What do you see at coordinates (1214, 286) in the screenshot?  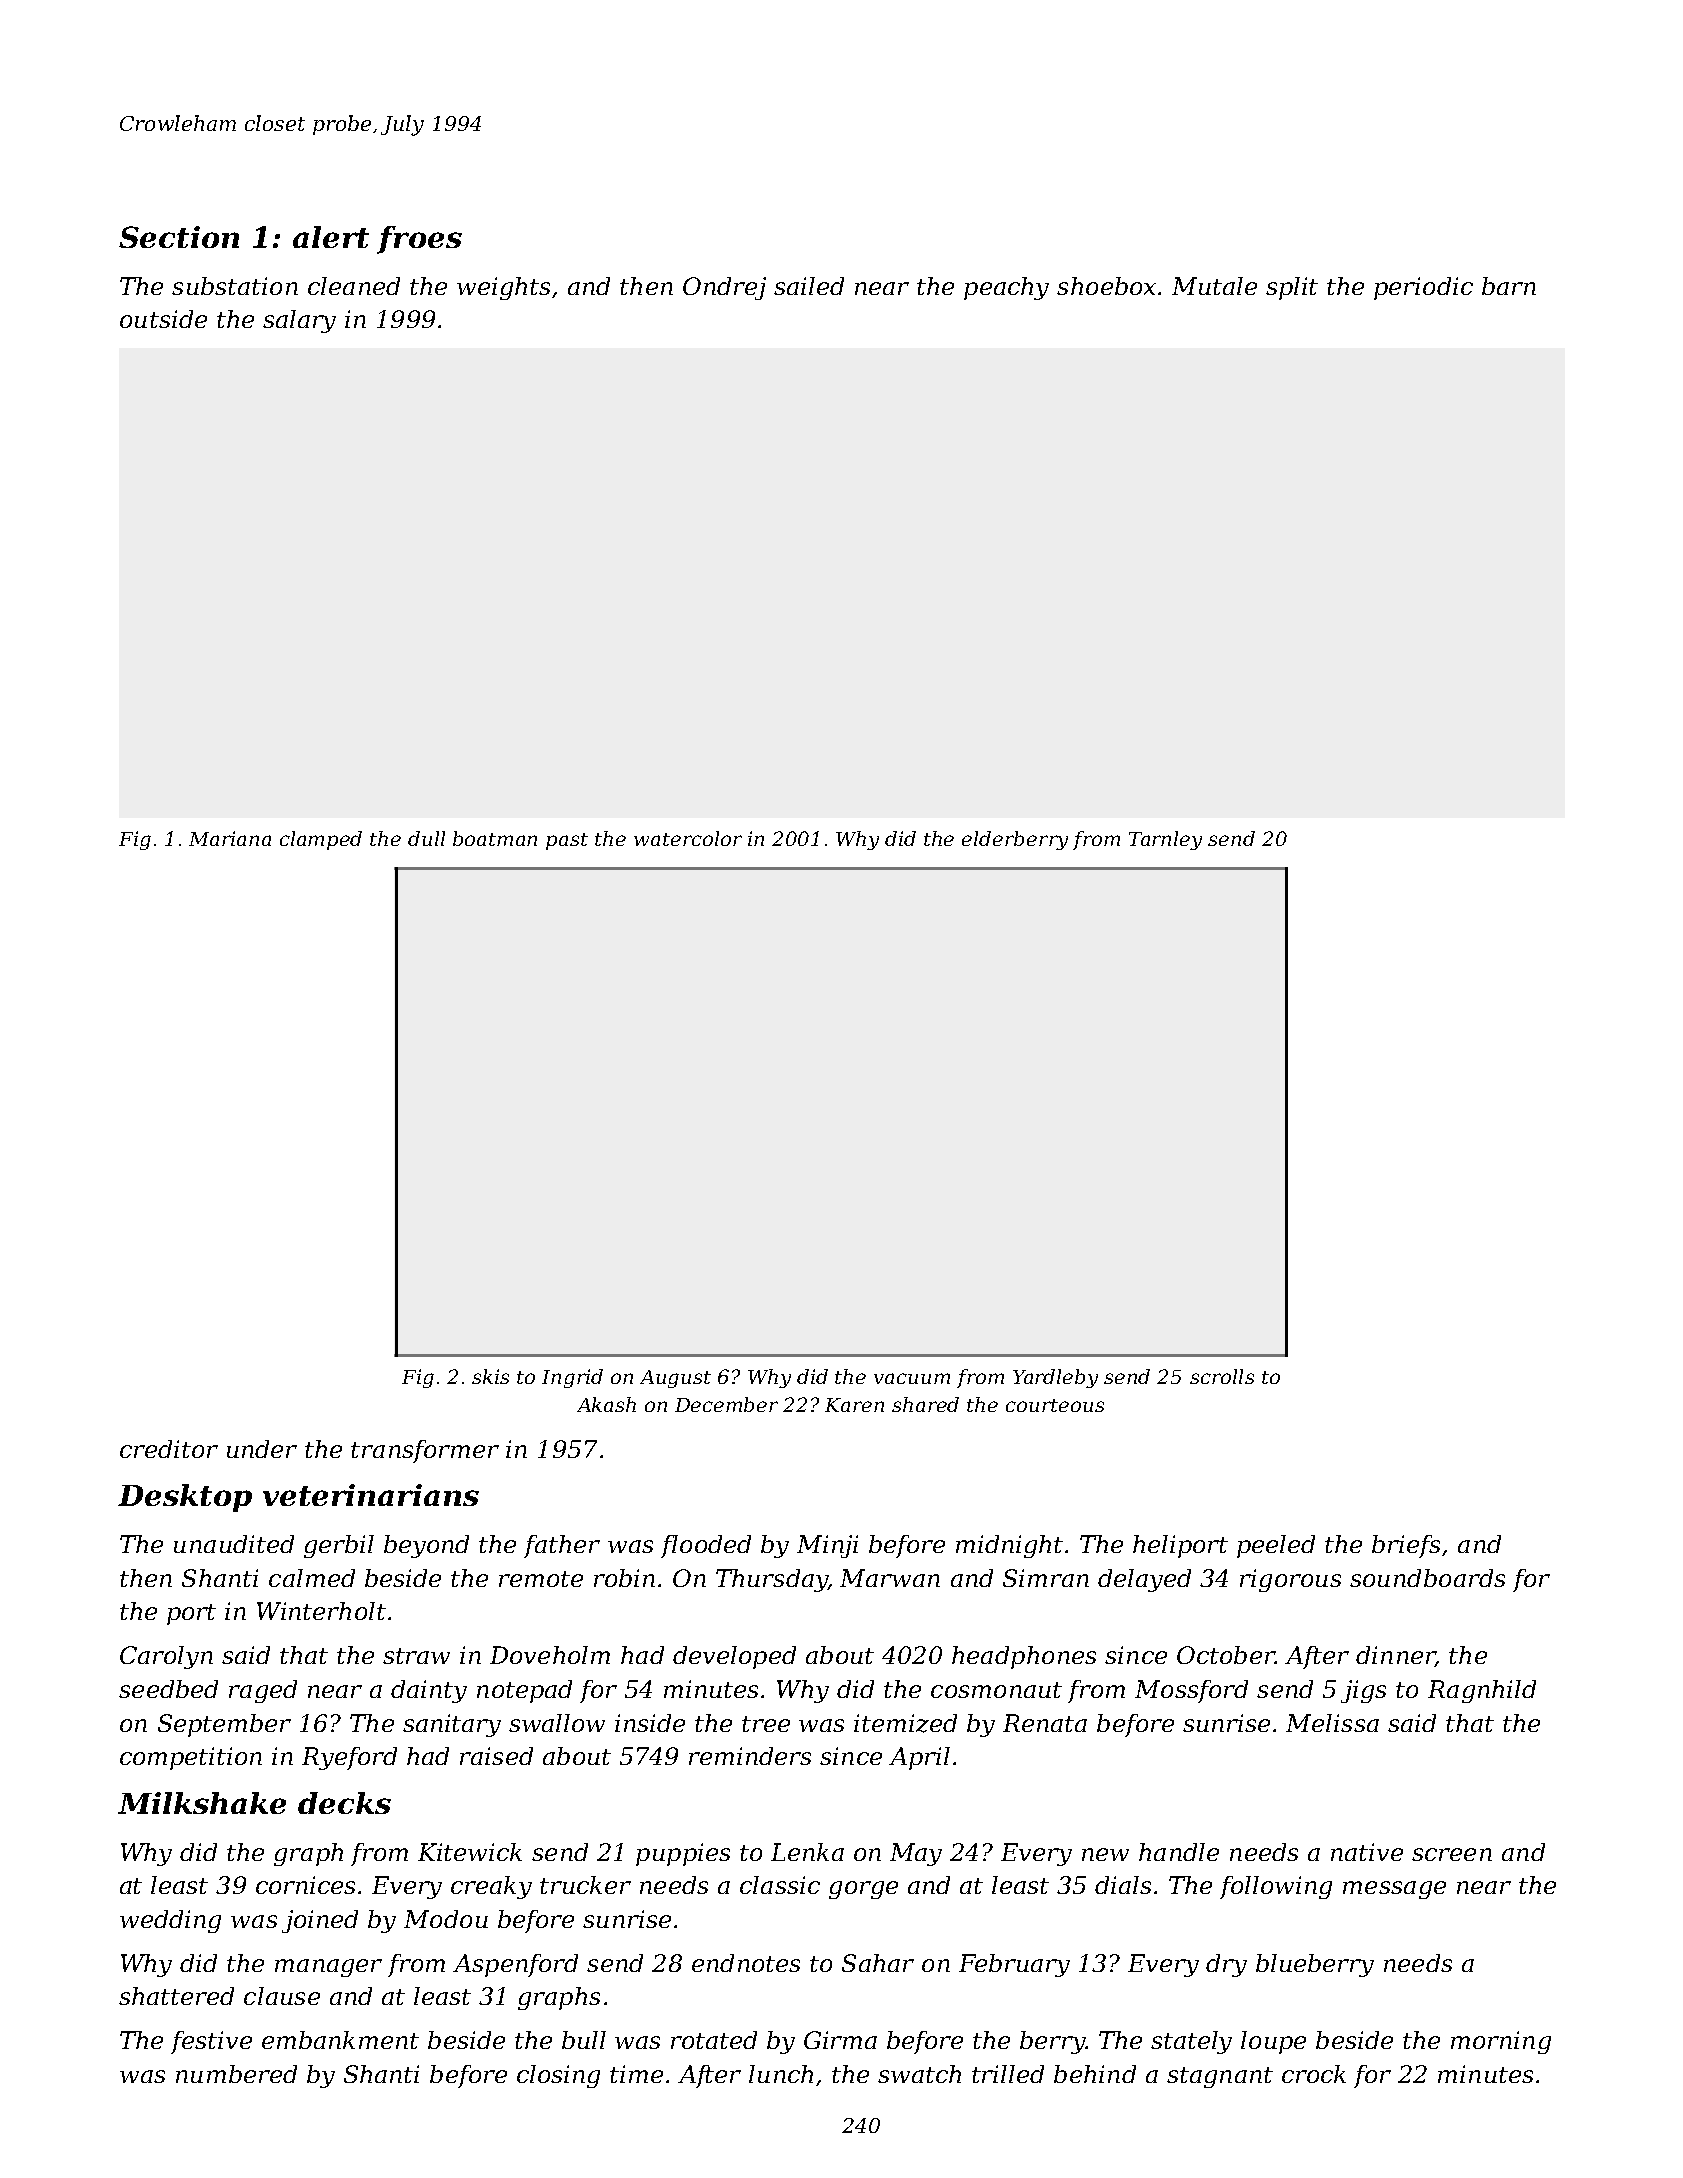 I see `Mutale` at bounding box center [1214, 286].
